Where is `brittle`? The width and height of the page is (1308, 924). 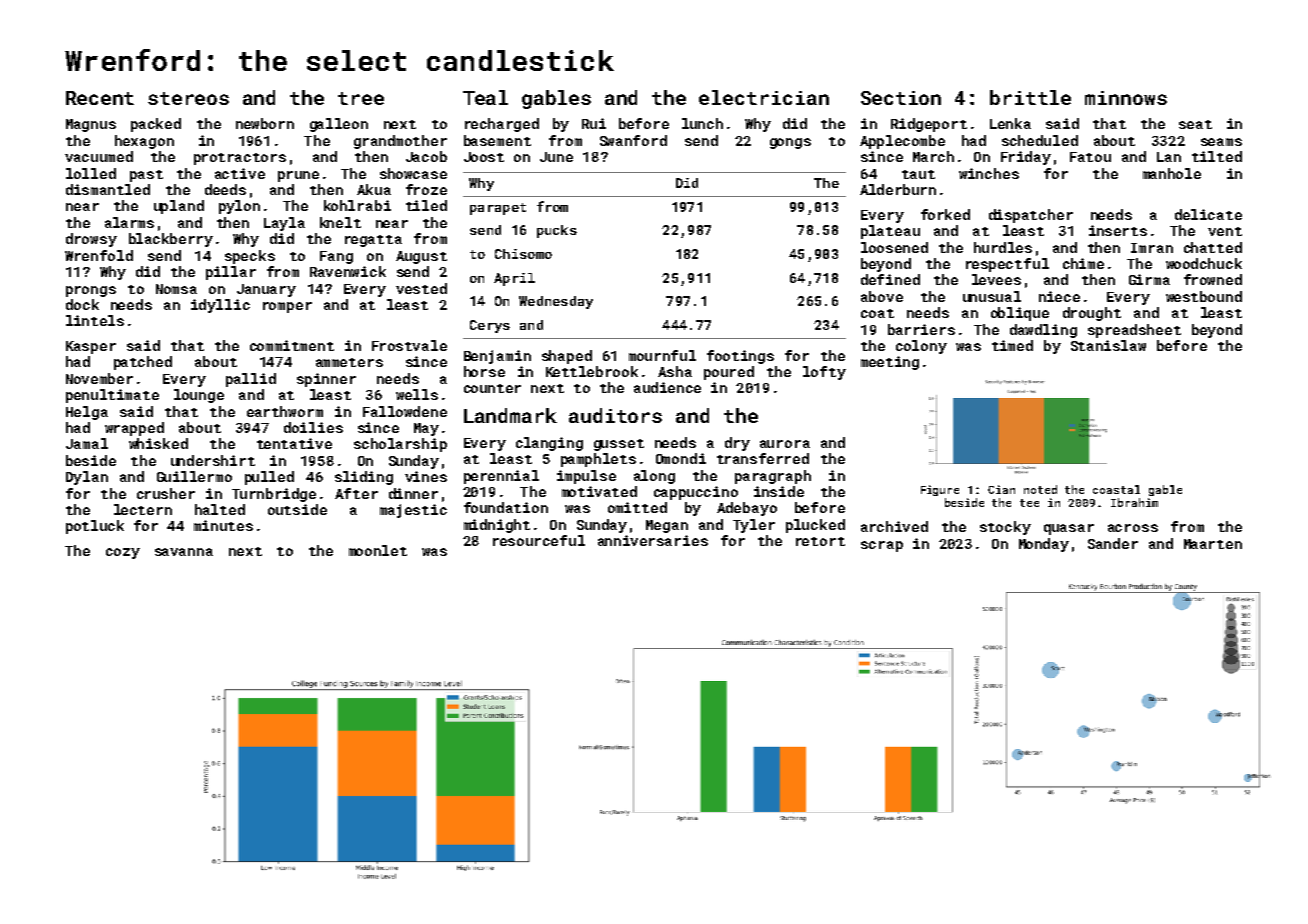 brittle is located at coordinates (1030, 97).
